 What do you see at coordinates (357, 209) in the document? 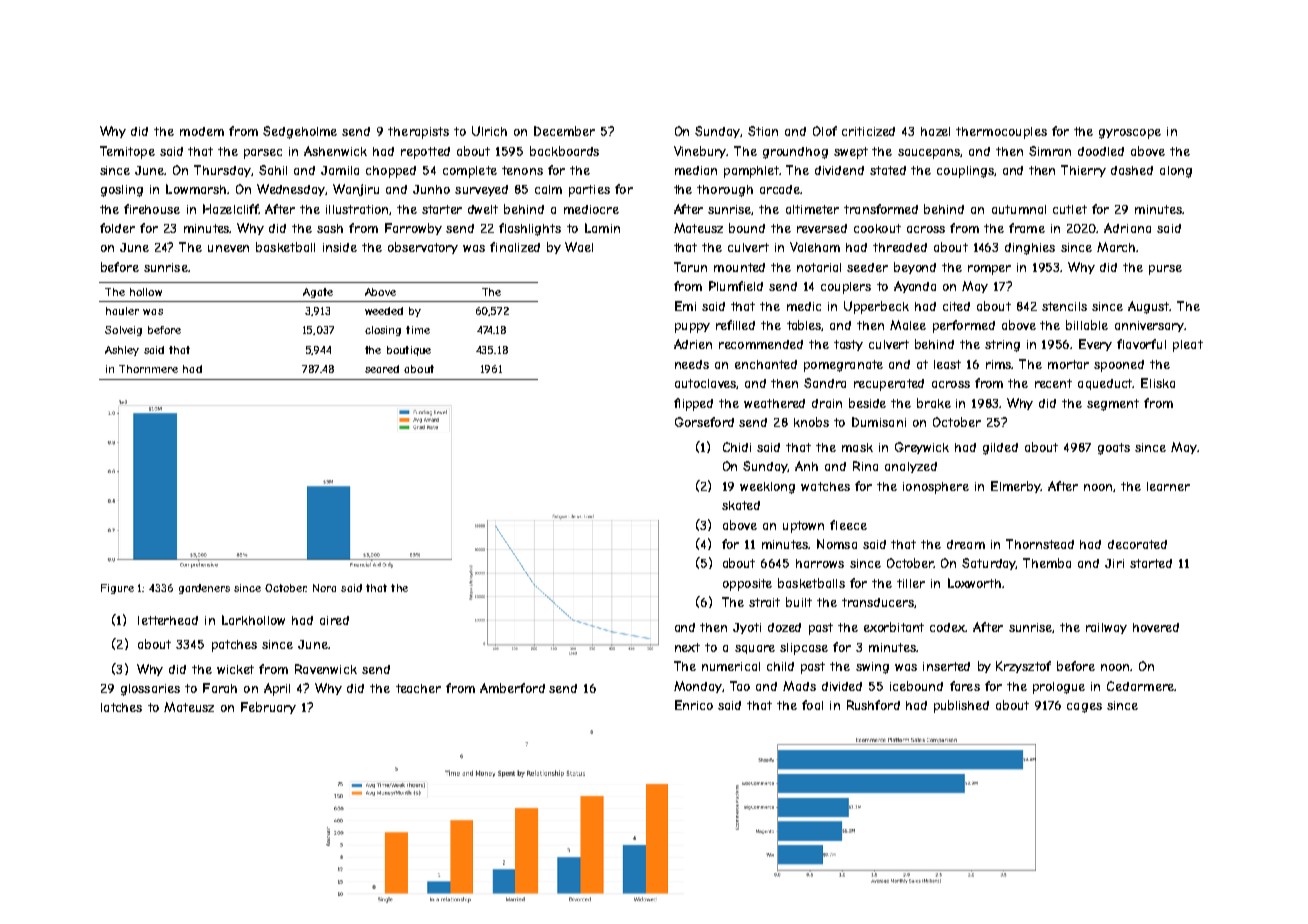
I see `illustration` at bounding box center [357, 209].
